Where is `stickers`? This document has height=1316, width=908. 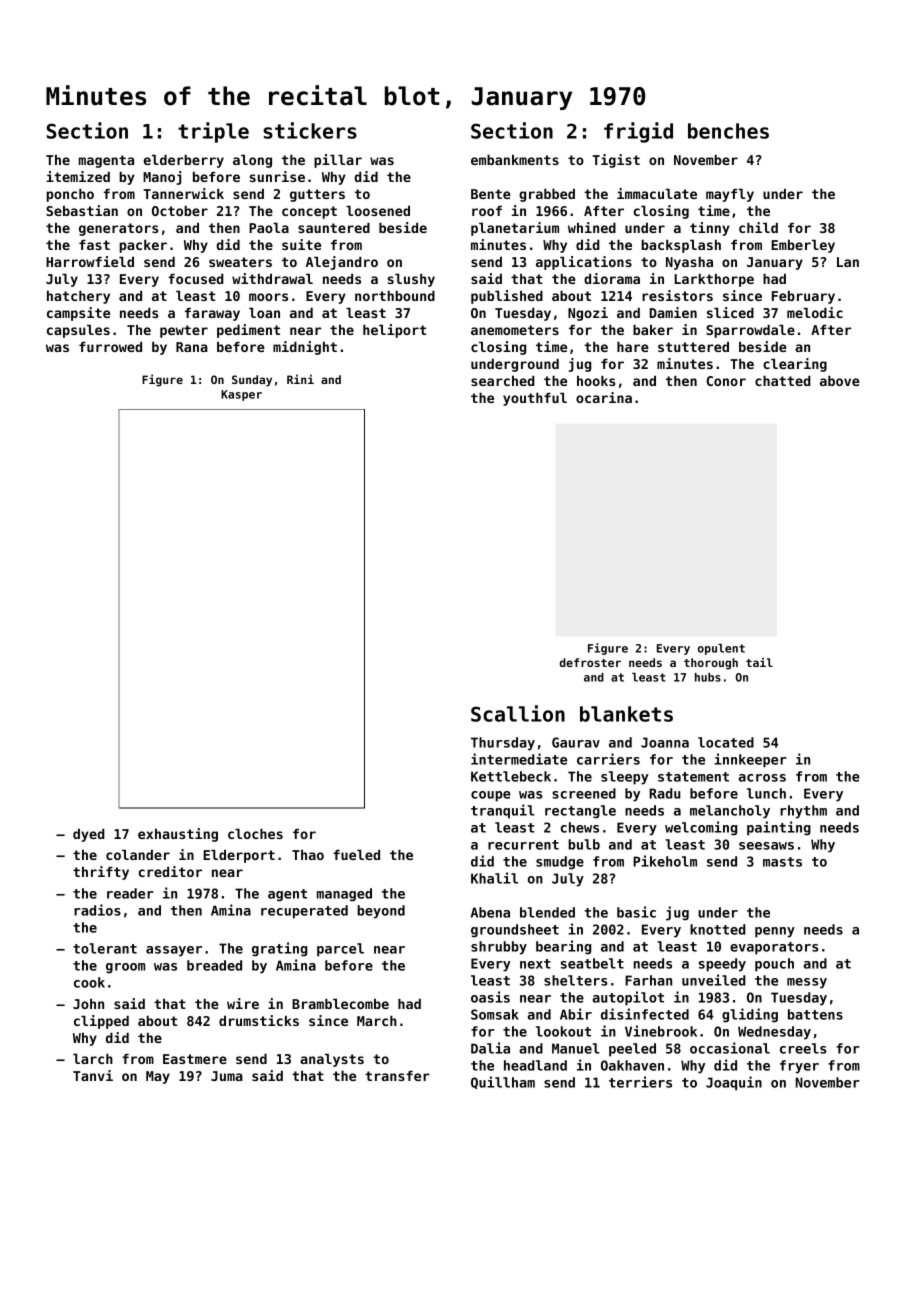
stickers is located at coordinates (310, 130).
